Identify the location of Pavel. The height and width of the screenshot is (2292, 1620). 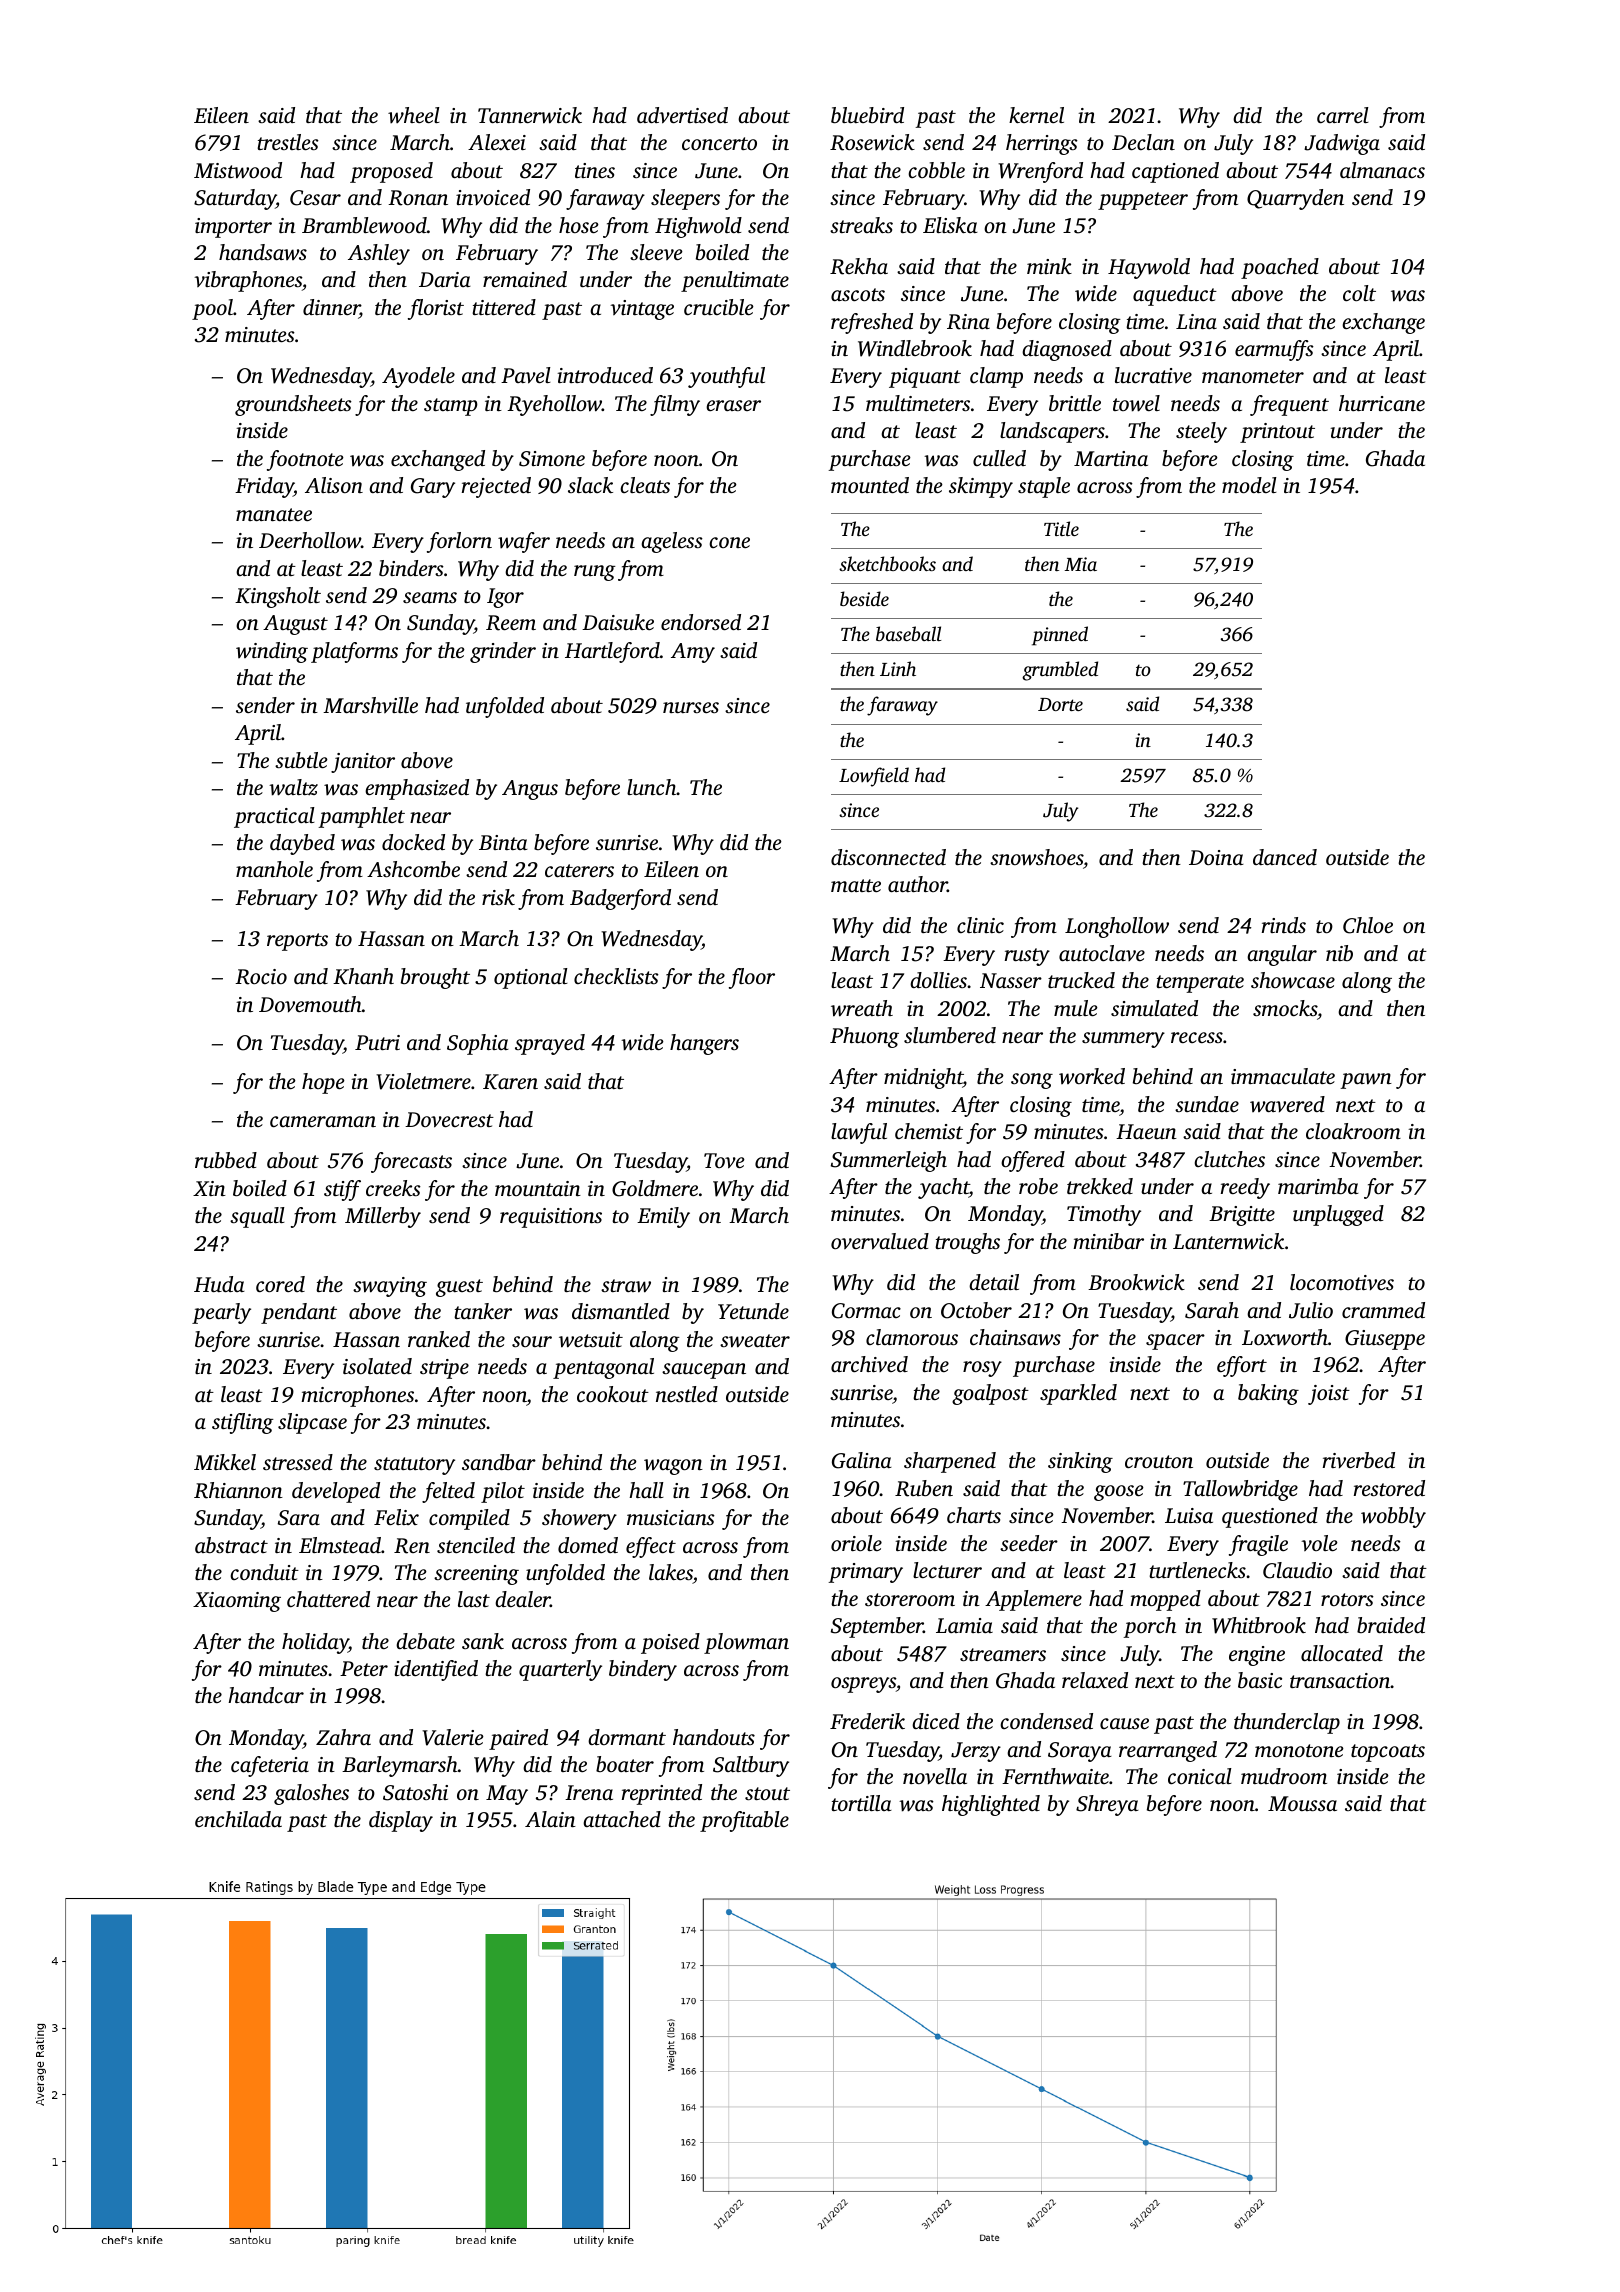
(526, 375).
